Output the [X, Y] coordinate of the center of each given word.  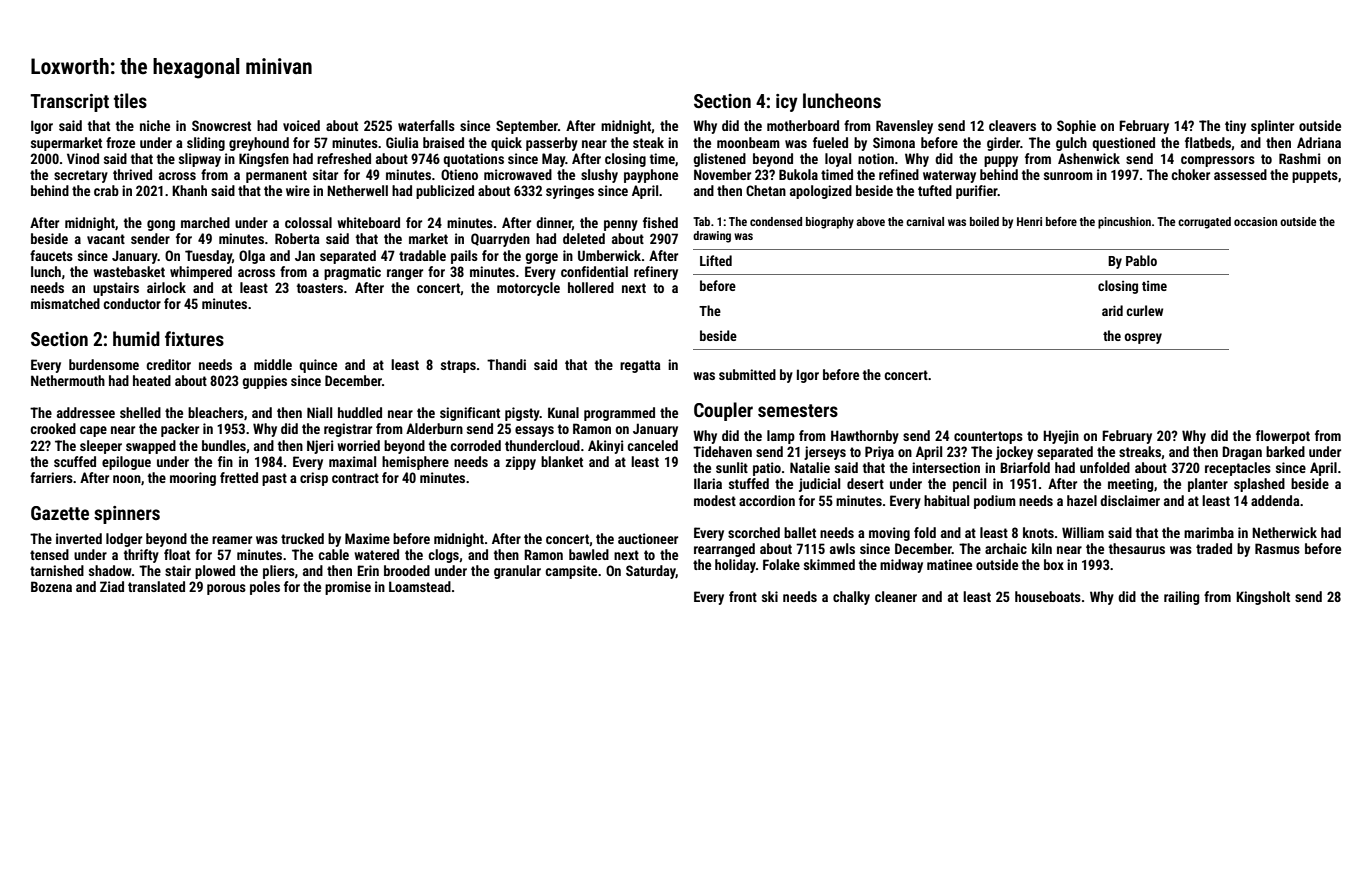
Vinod [83, 158]
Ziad [112, 586]
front [743, 596]
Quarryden [500, 240]
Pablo [1141, 260]
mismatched [65, 303]
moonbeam [748, 142]
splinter [1272, 127]
